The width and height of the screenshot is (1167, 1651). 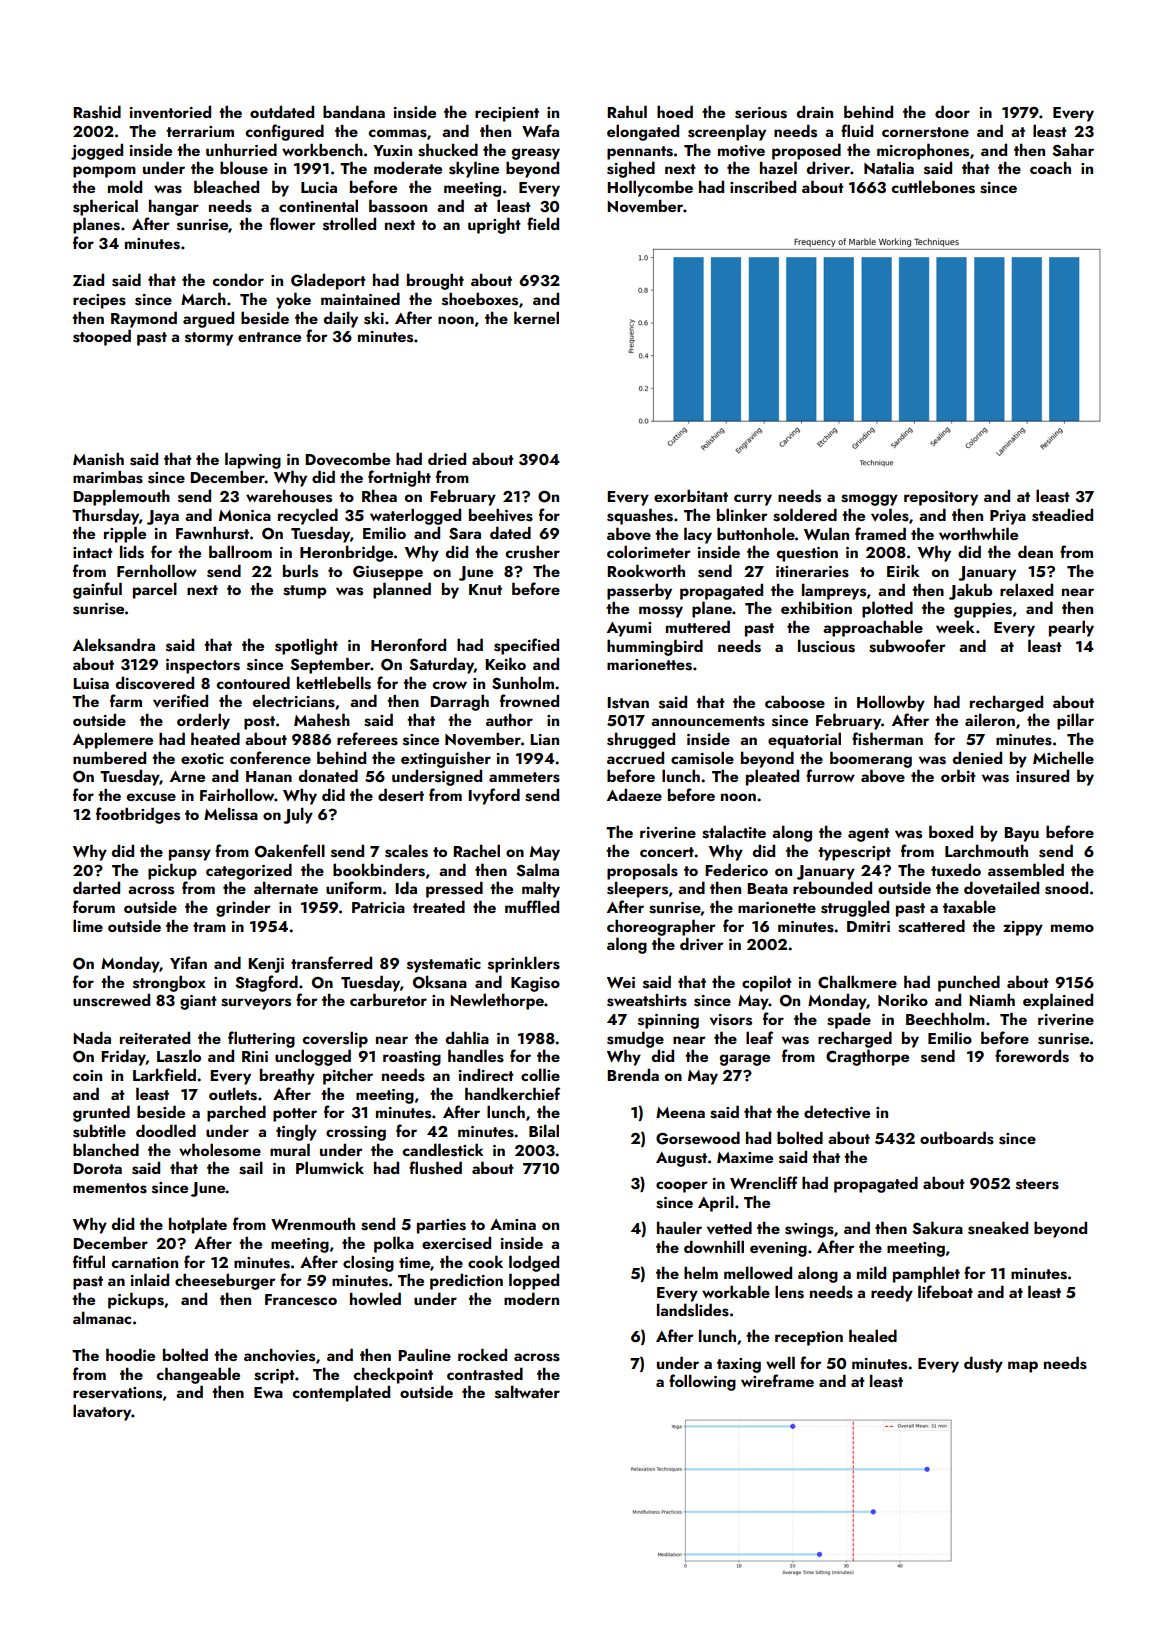 What do you see at coordinates (1021, 834) in the screenshot?
I see `Bayu` at bounding box center [1021, 834].
